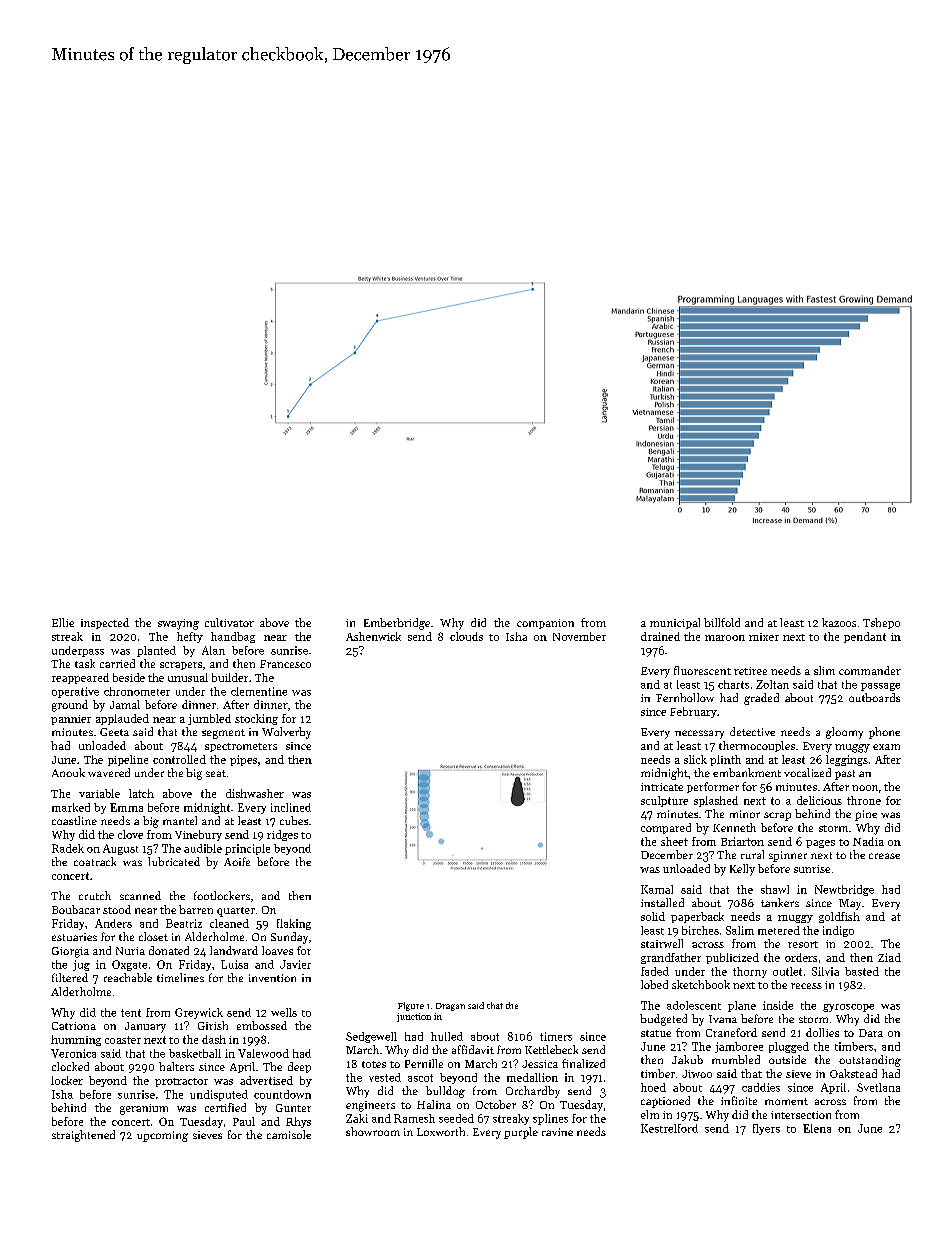 This image has height=1233, width=952. Describe the element at coordinates (70, 1066) in the image. I see `clocked` at that location.
